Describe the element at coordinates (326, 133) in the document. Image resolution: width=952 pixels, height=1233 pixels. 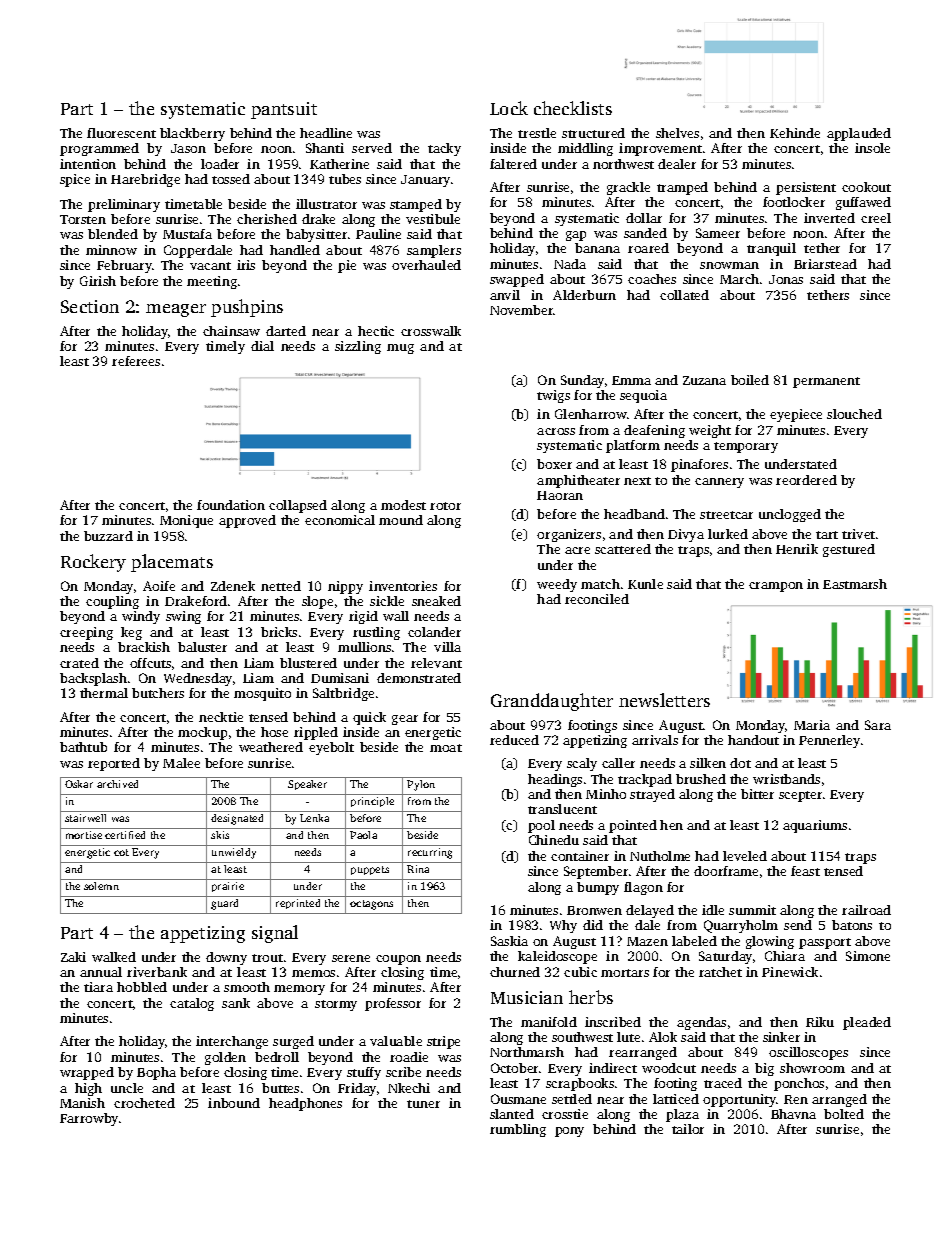
I see `headline` at that location.
